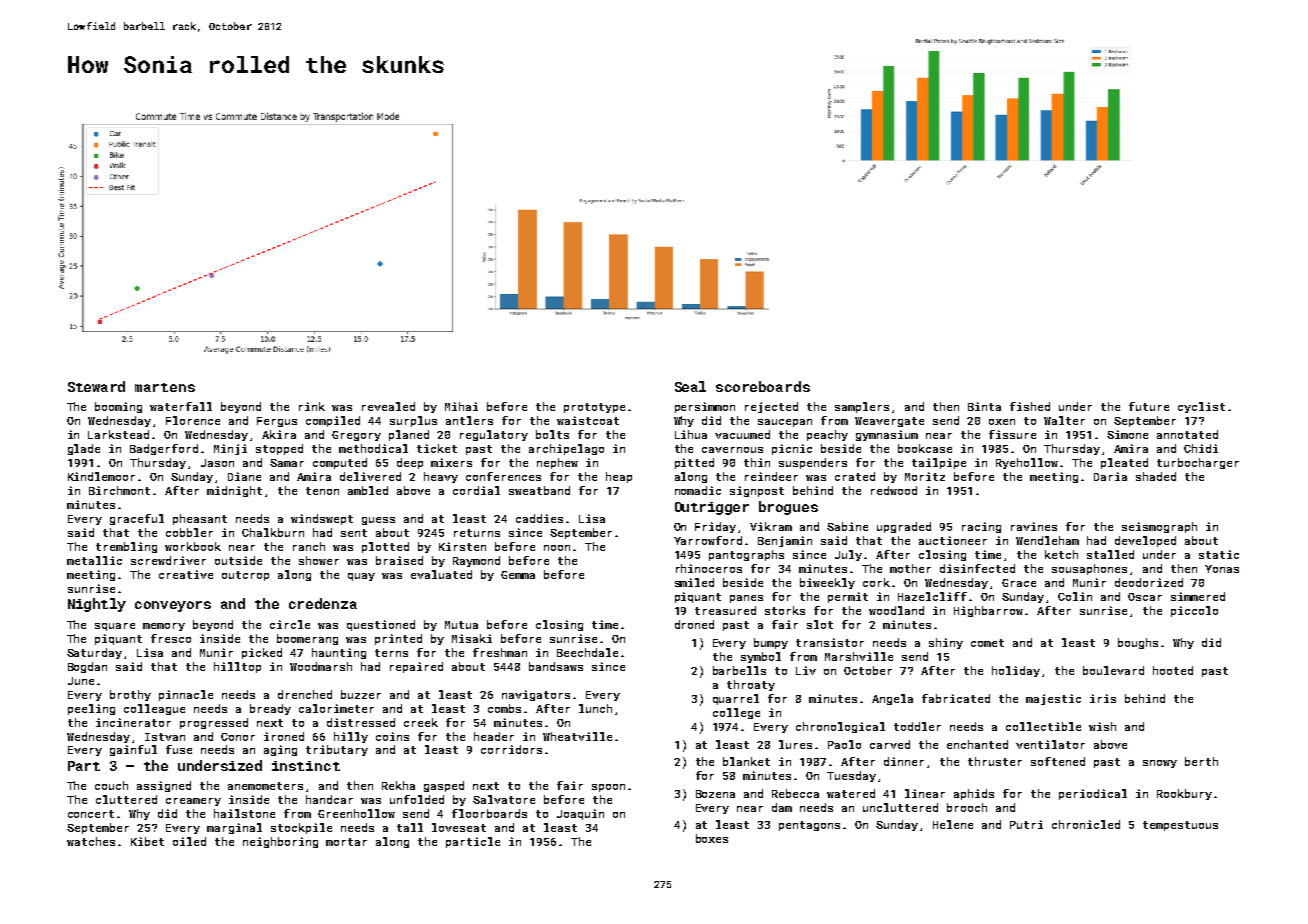  Describe the element at coordinates (751, 685) in the document. I see `throaty` at that location.
